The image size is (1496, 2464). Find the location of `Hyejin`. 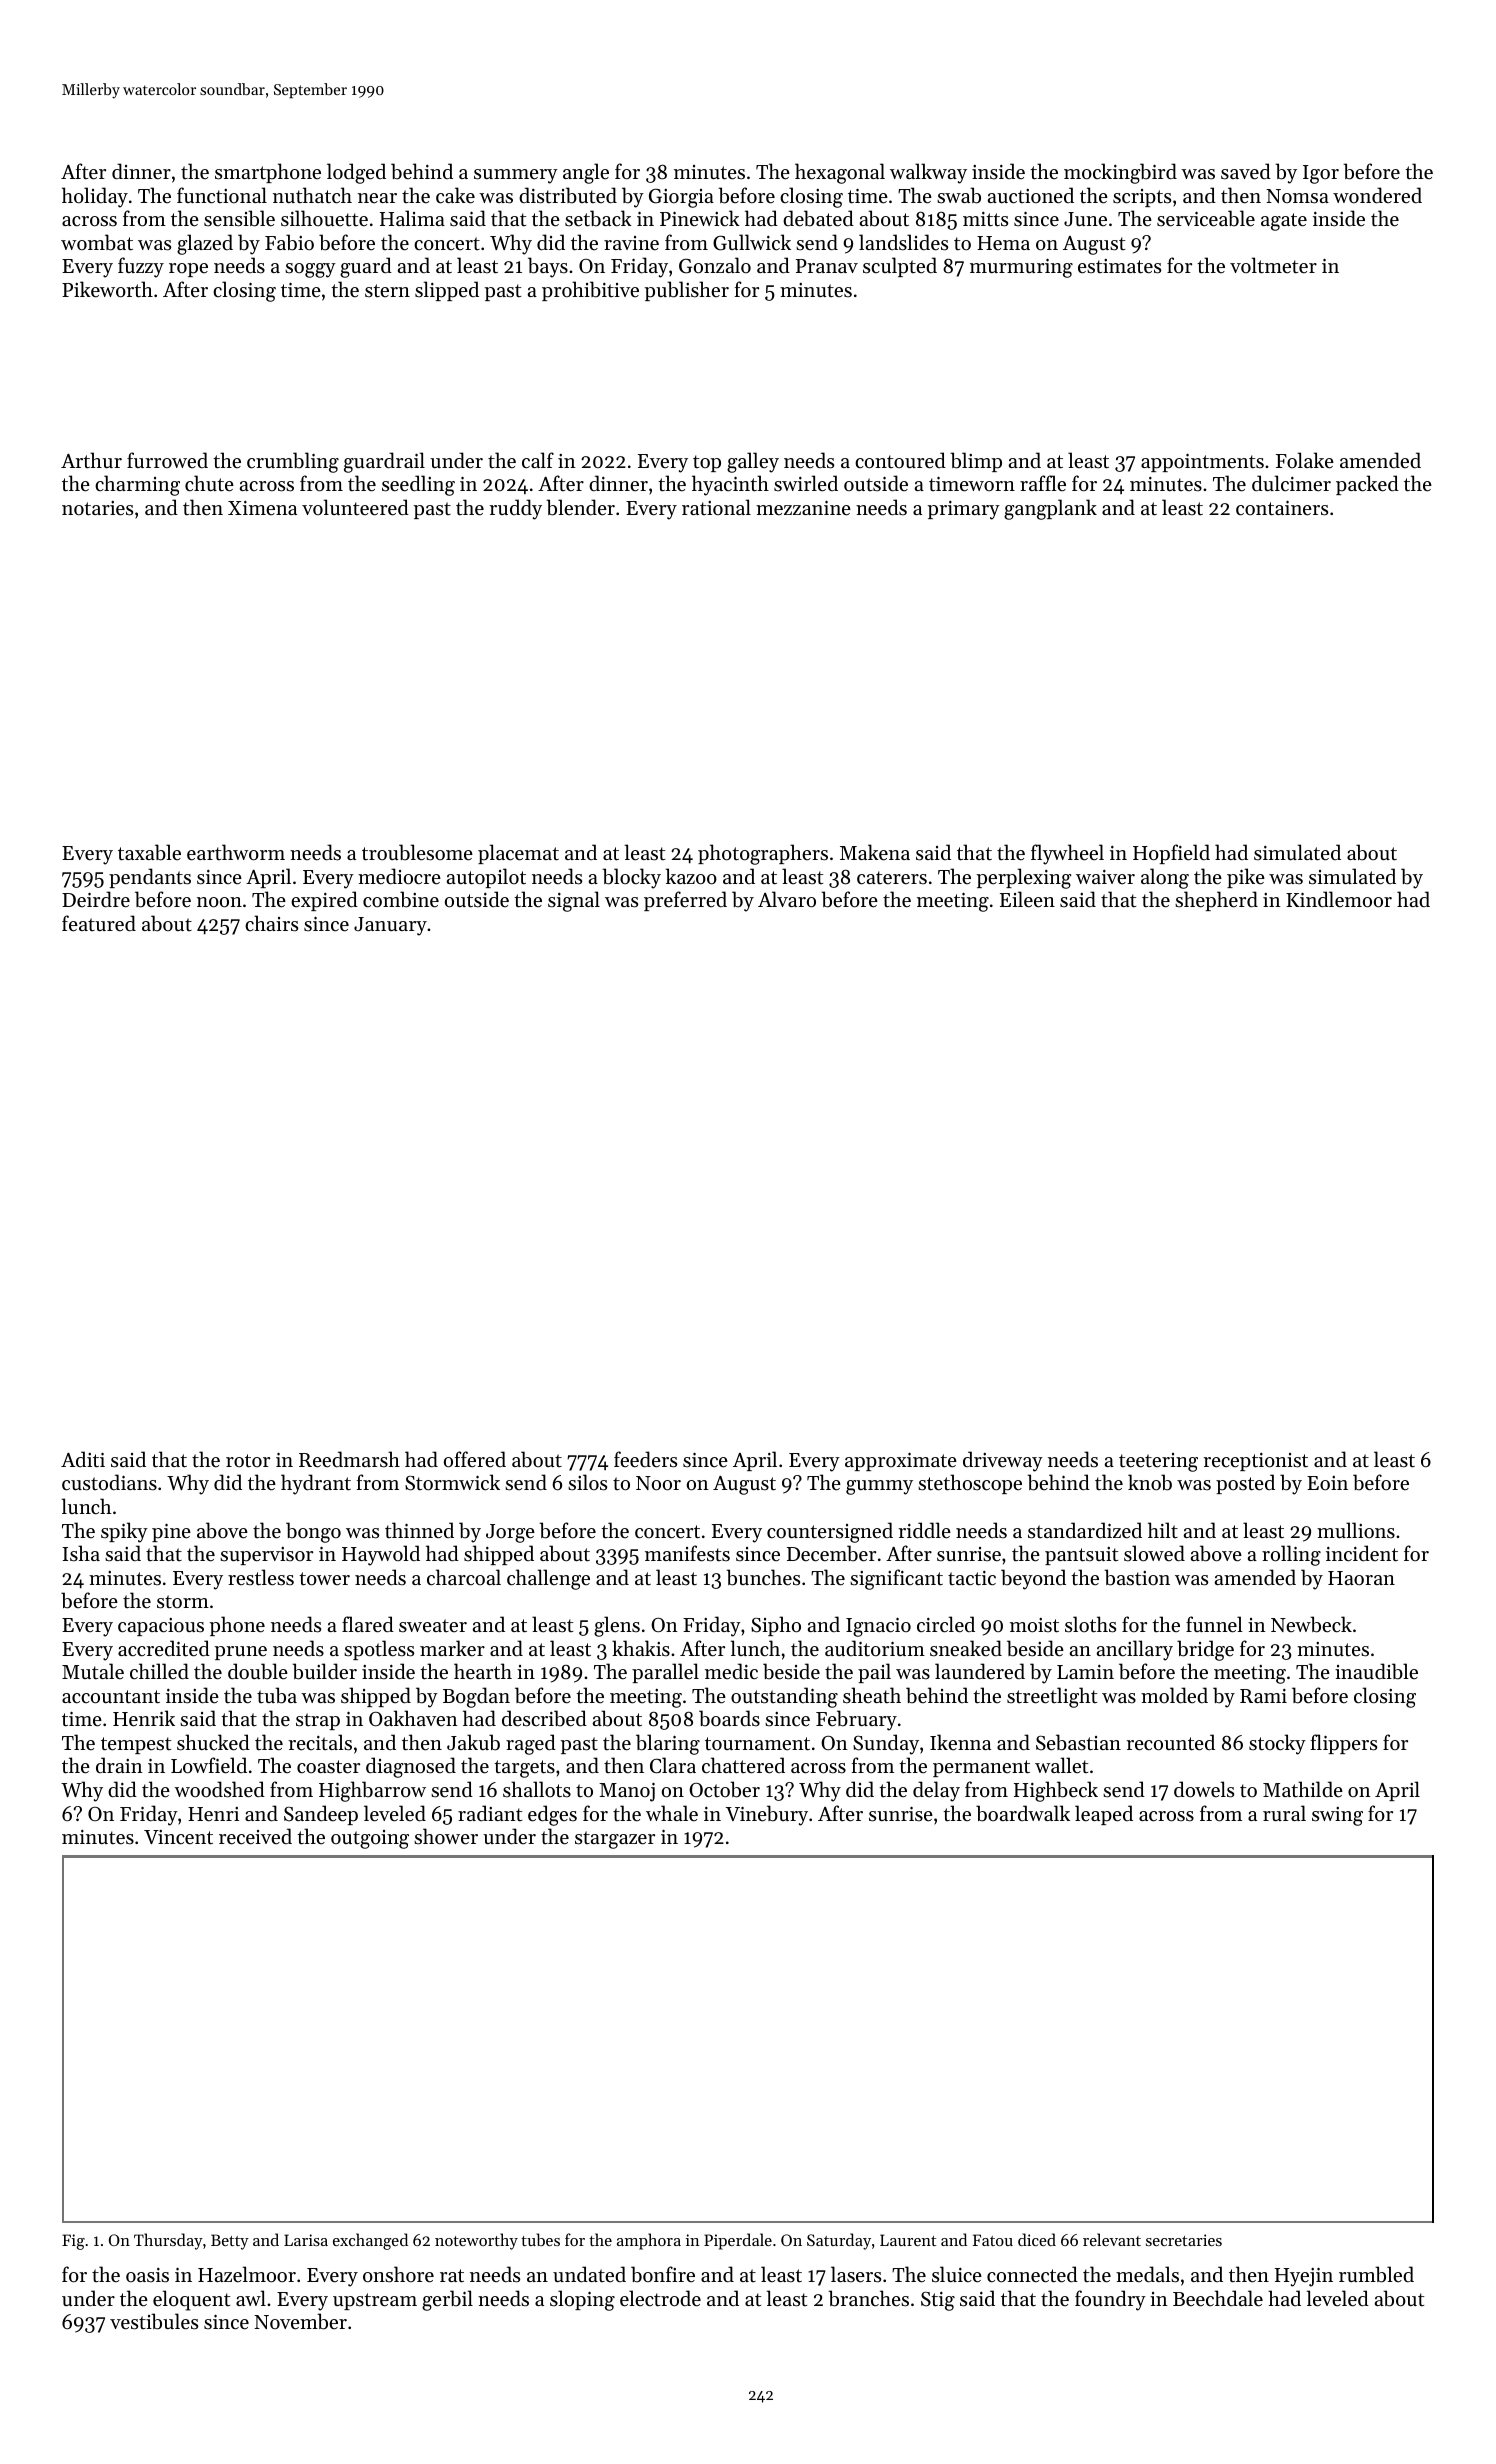

Hyejin is located at coordinates (1304, 2277).
